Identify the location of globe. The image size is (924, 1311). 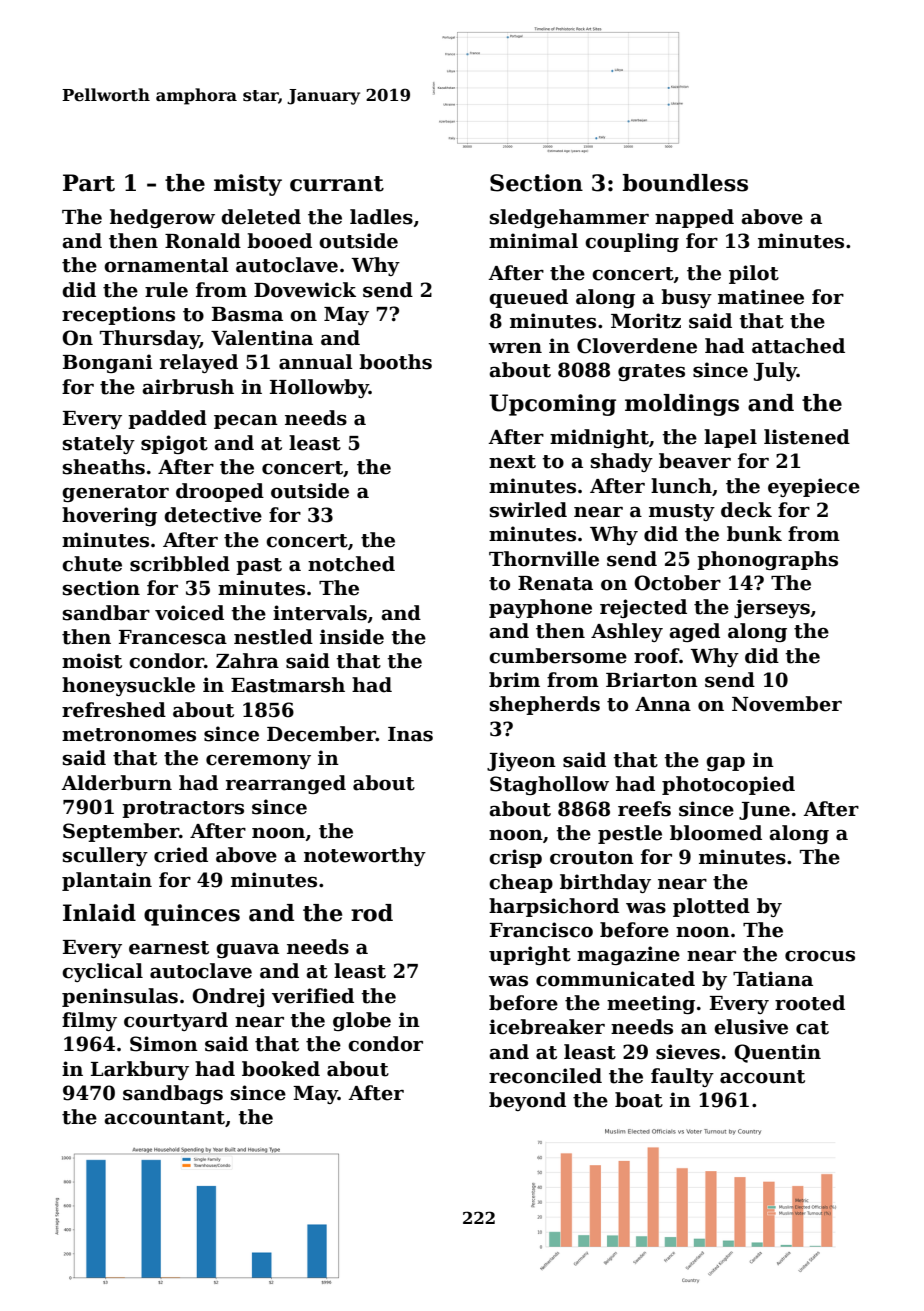
(362, 1021).
